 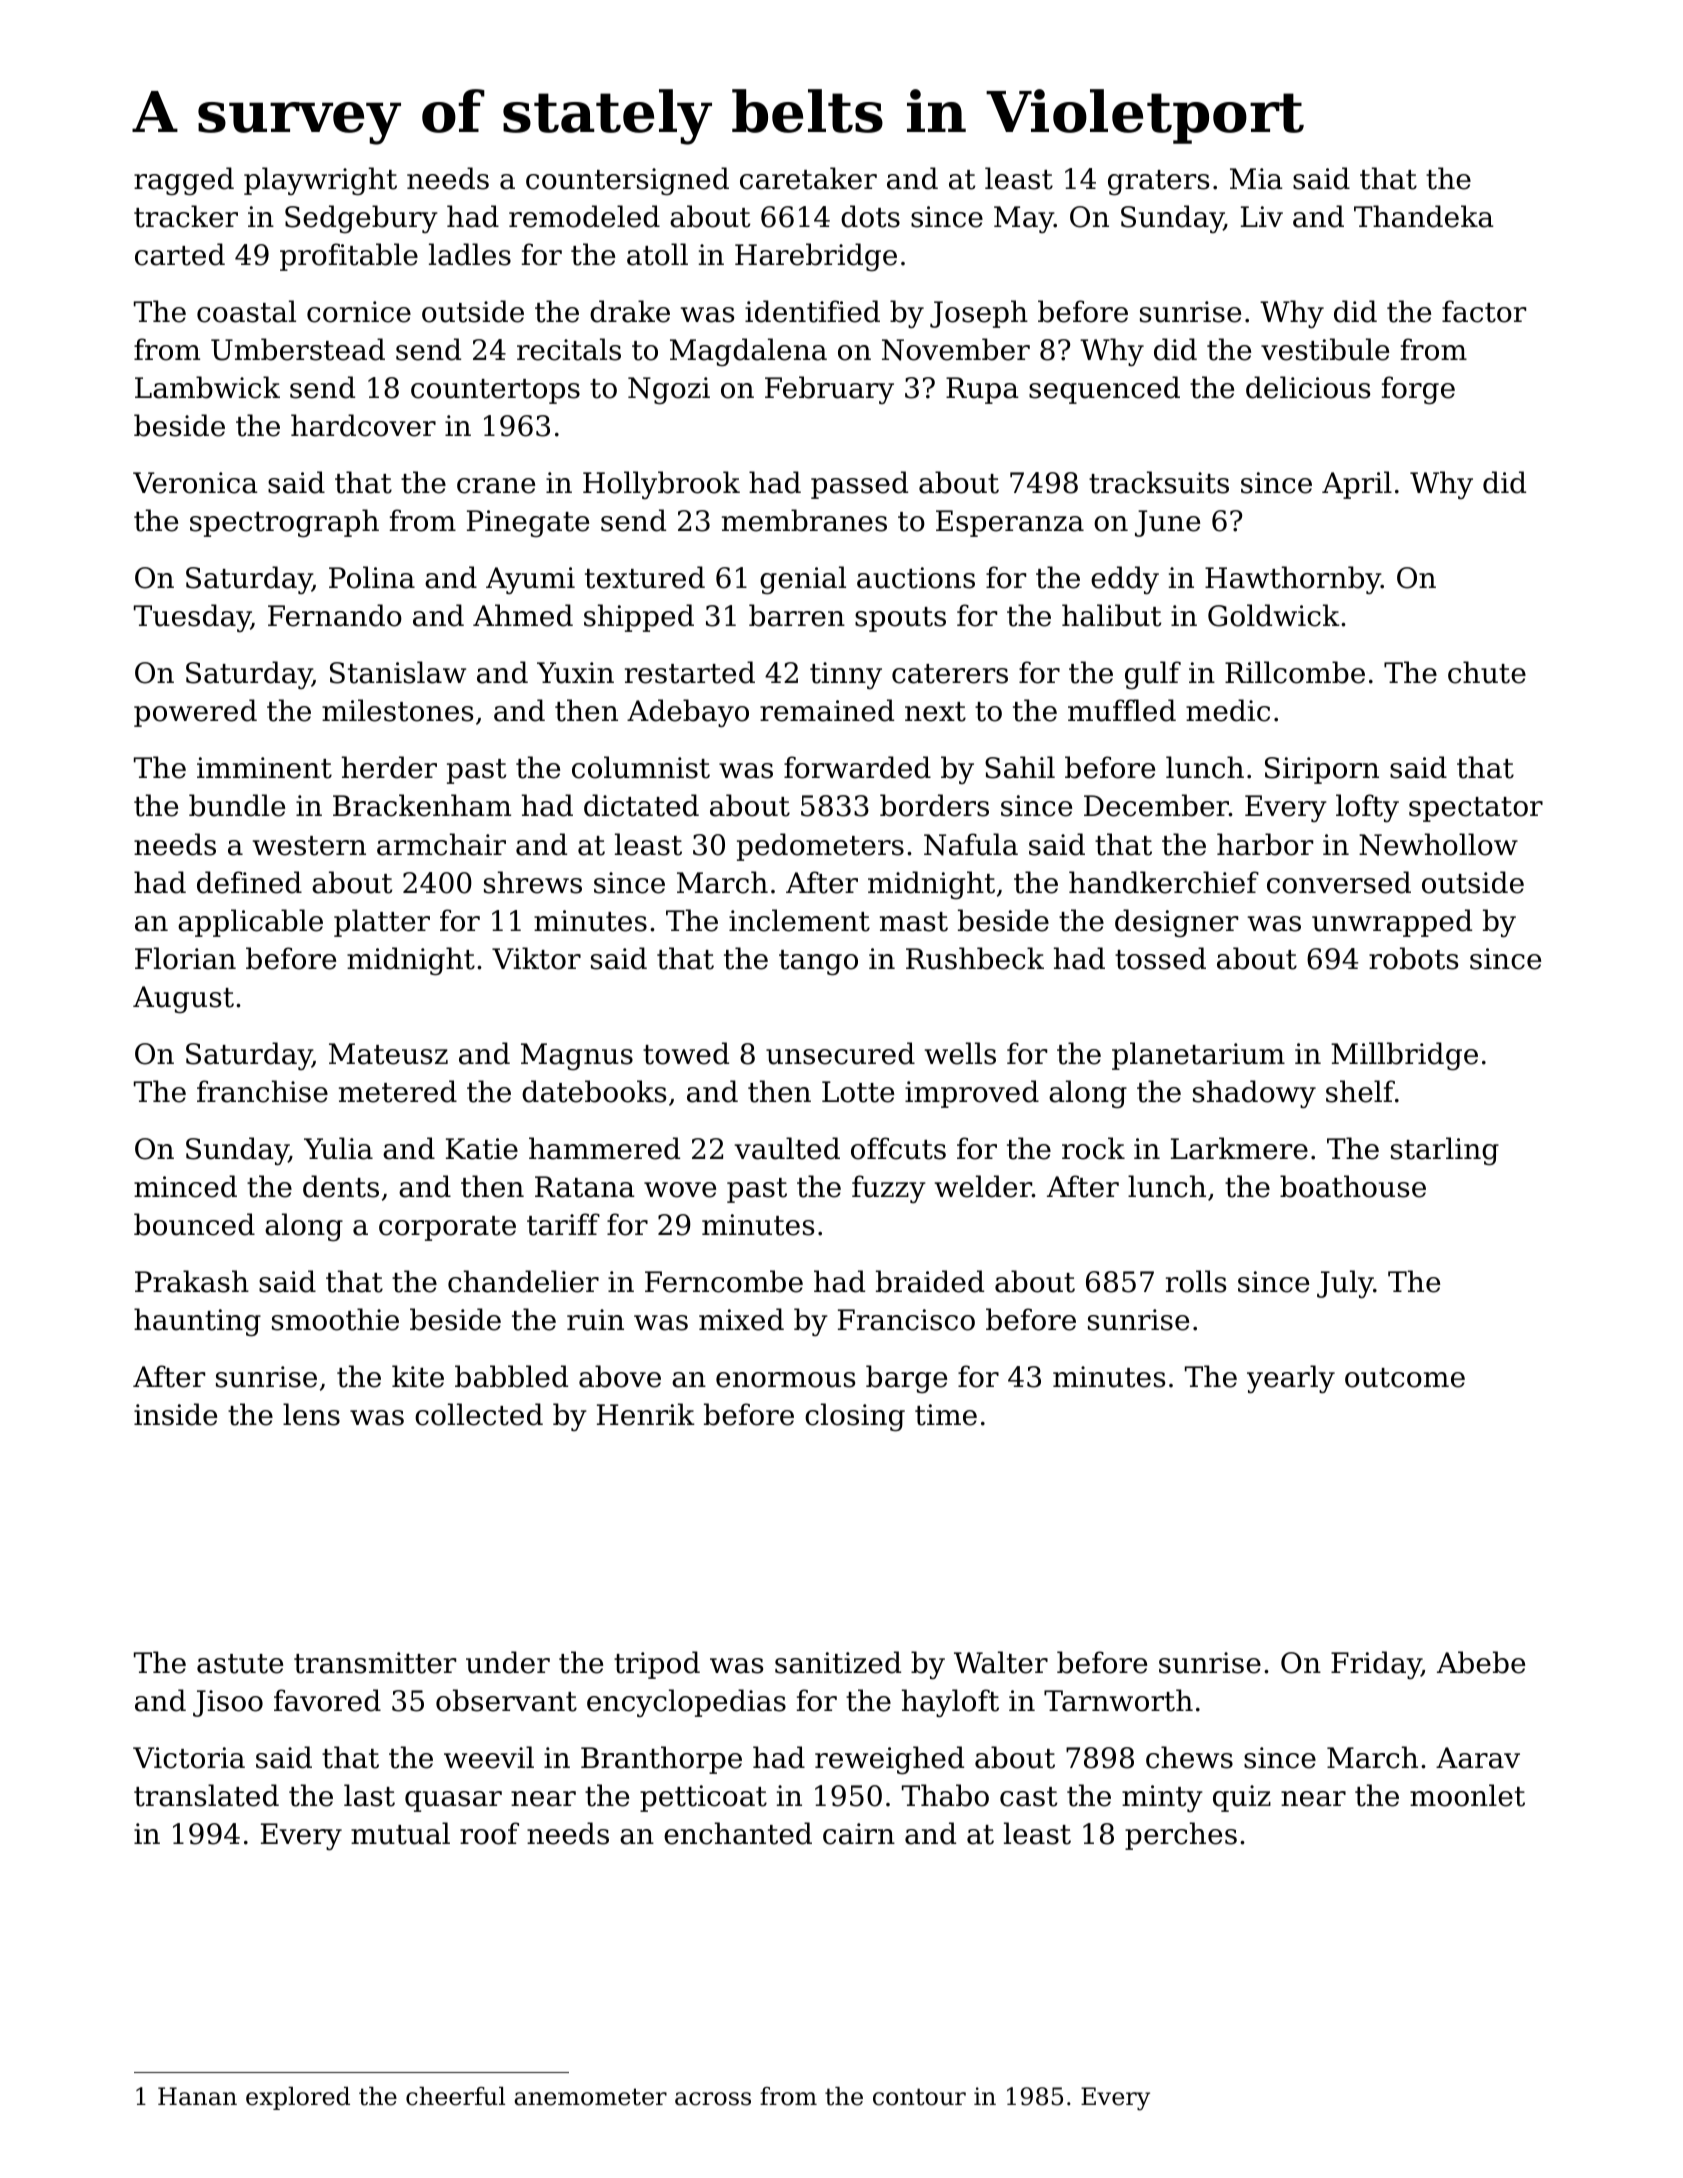 What do you see at coordinates (479, 1414) in the image?
I see `collected` at bounding box center [479, 1414].
